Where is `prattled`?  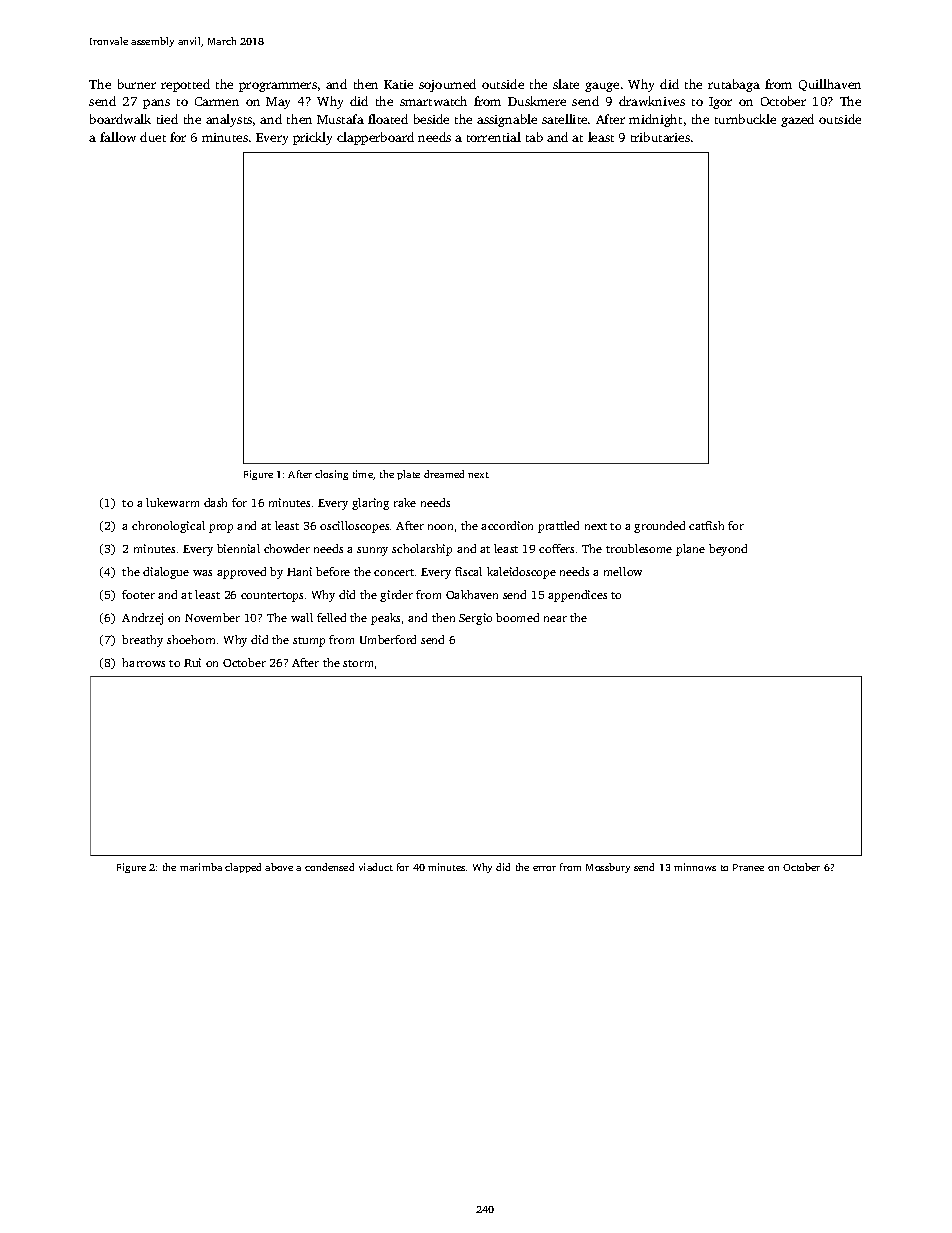 prattled is located at coordinates (558, 527).
